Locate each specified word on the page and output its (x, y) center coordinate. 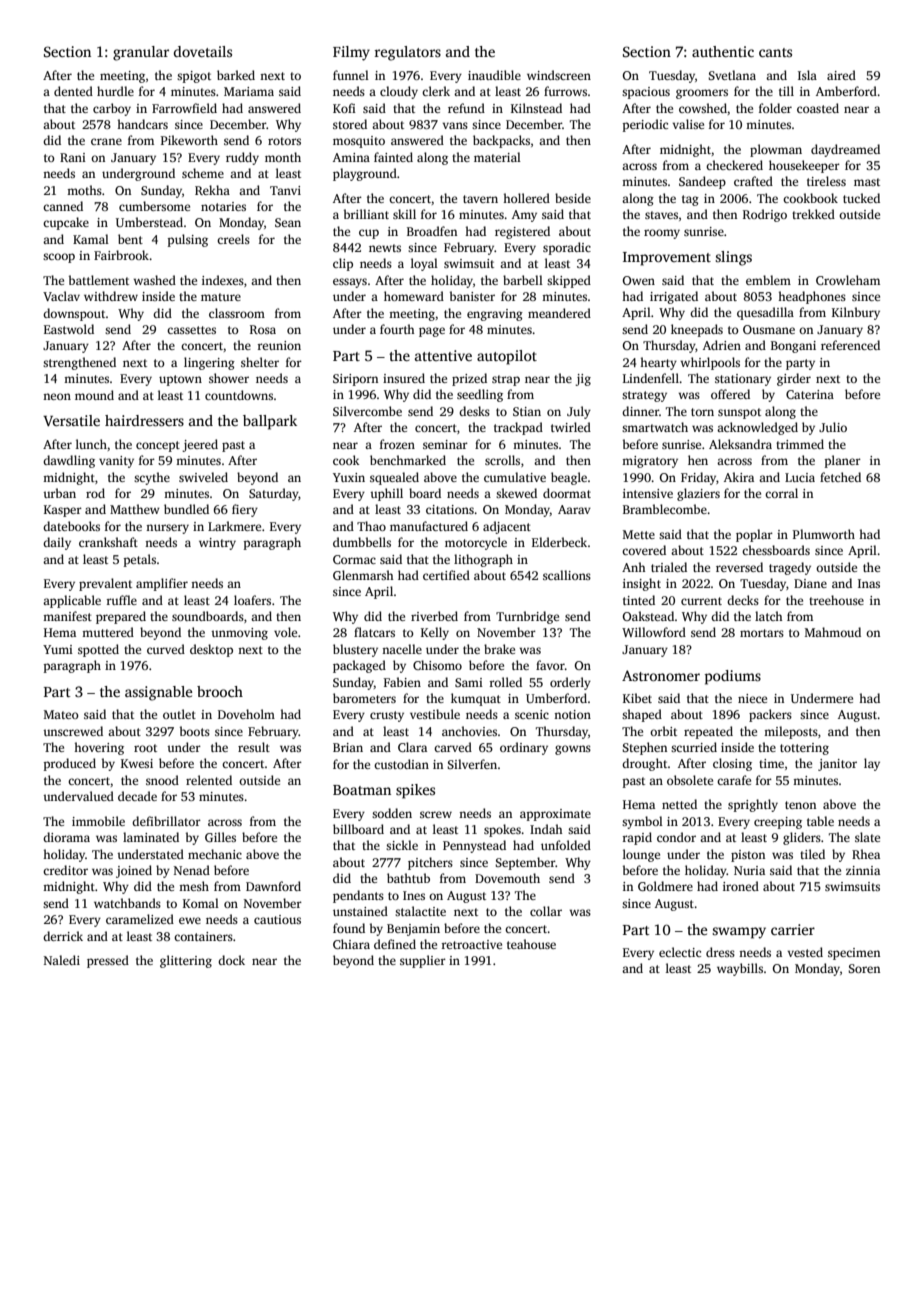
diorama (66, 837)
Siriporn (355, 380)
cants (775, 52)
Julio (833, 427)
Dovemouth (507, 878)
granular (141, 53)
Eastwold (69, 329)
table (820, 821)
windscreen (559, 75)
